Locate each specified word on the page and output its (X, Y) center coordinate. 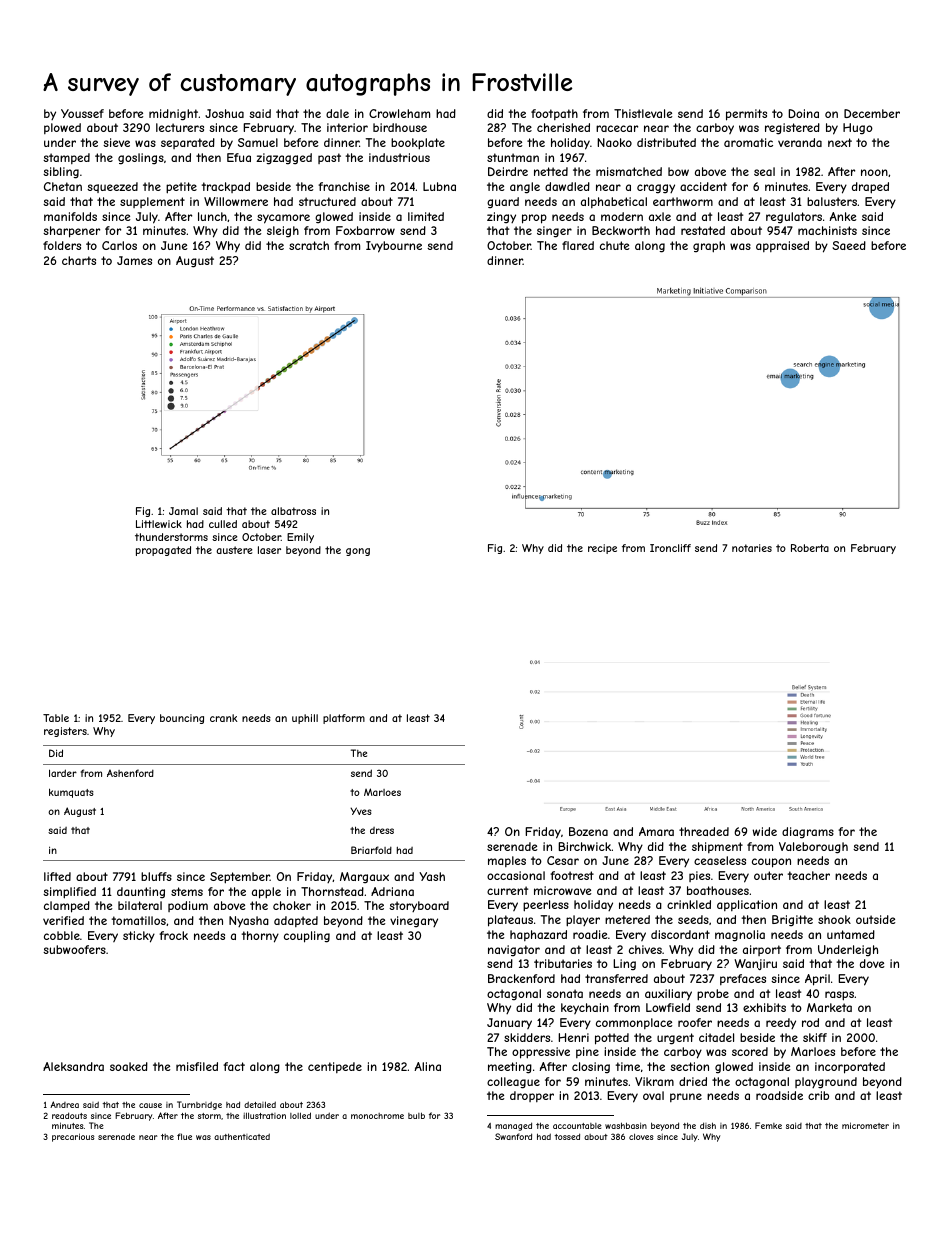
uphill (305, 719)
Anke (842, 216)
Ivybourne (394, 247)
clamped (67, 907)
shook (834, 919)
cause (150, 1105)
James (134, 260)
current (507, 890)
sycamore (283, 219)
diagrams (808, 833)
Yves (361, 811)
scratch (309, 245)
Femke (768, 1125)
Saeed (849, 245)
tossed (567, 1136)
